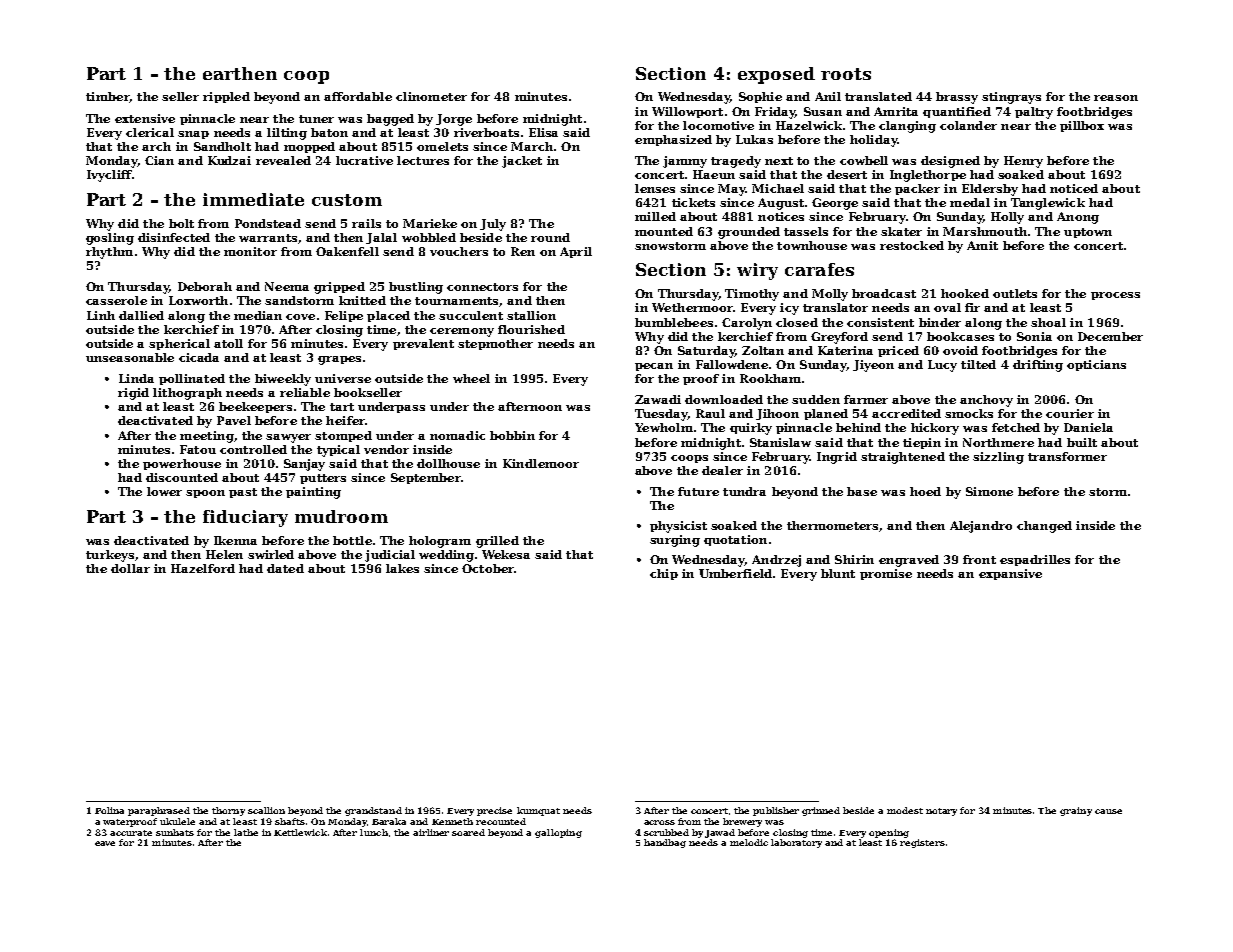 The width and height of the screenshot is (1233, 952). I want to click on kumquat, so click(538, 811).
